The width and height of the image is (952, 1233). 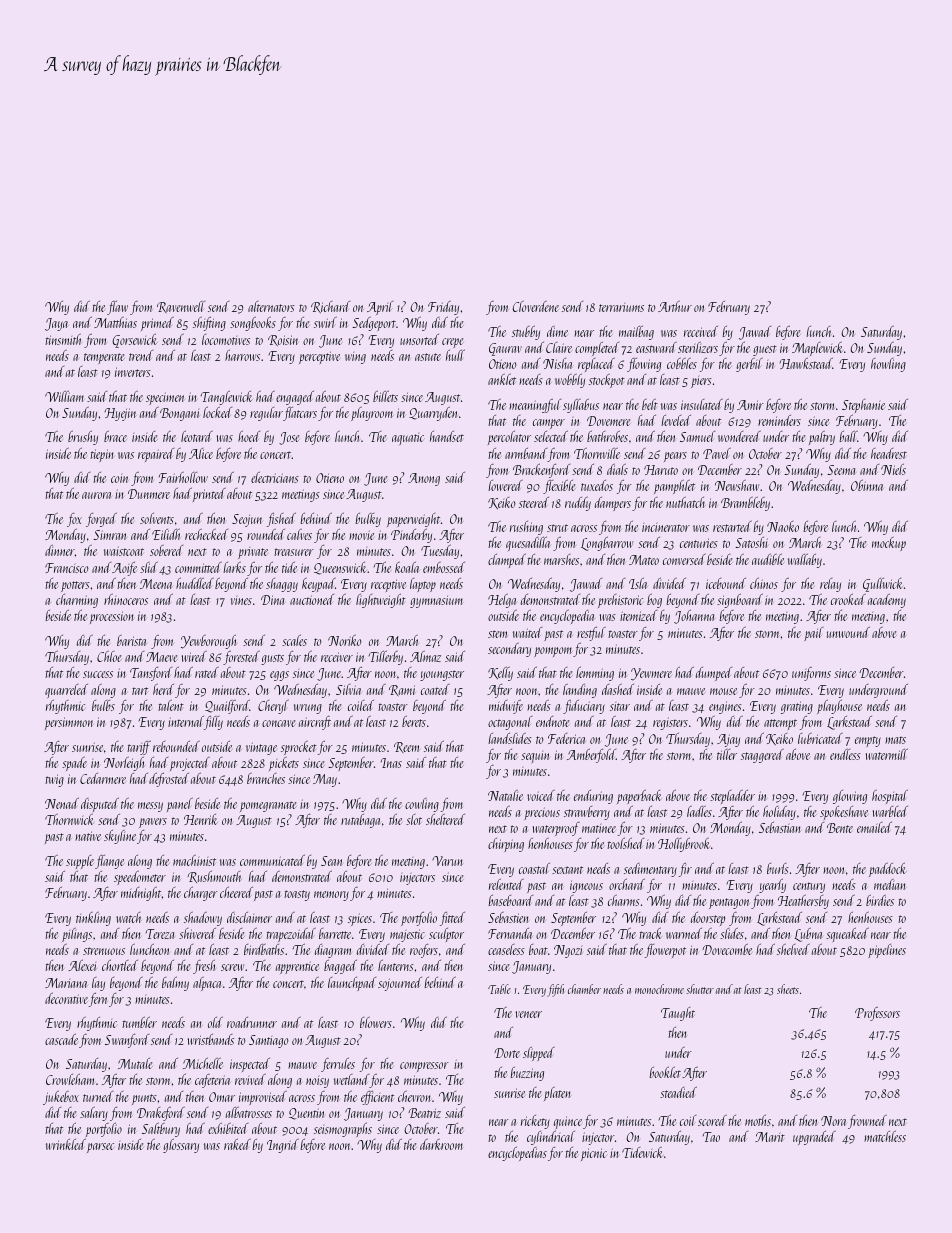 What do you see at coordinates (887, 601) in the image?
I see `academy` at bounding box center [887, 601].
